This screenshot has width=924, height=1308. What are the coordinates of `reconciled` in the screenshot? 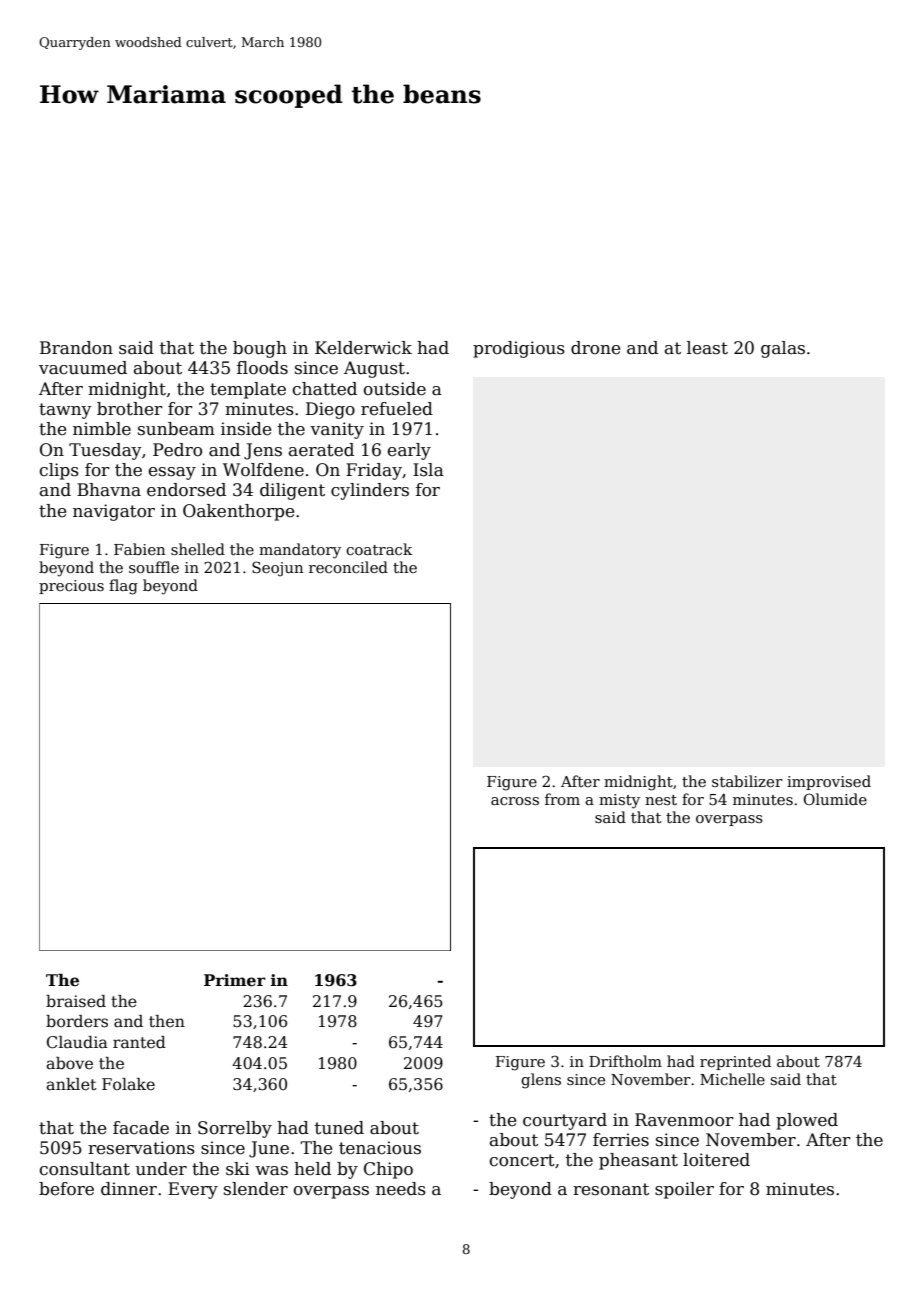 It's located at (348, 567).
